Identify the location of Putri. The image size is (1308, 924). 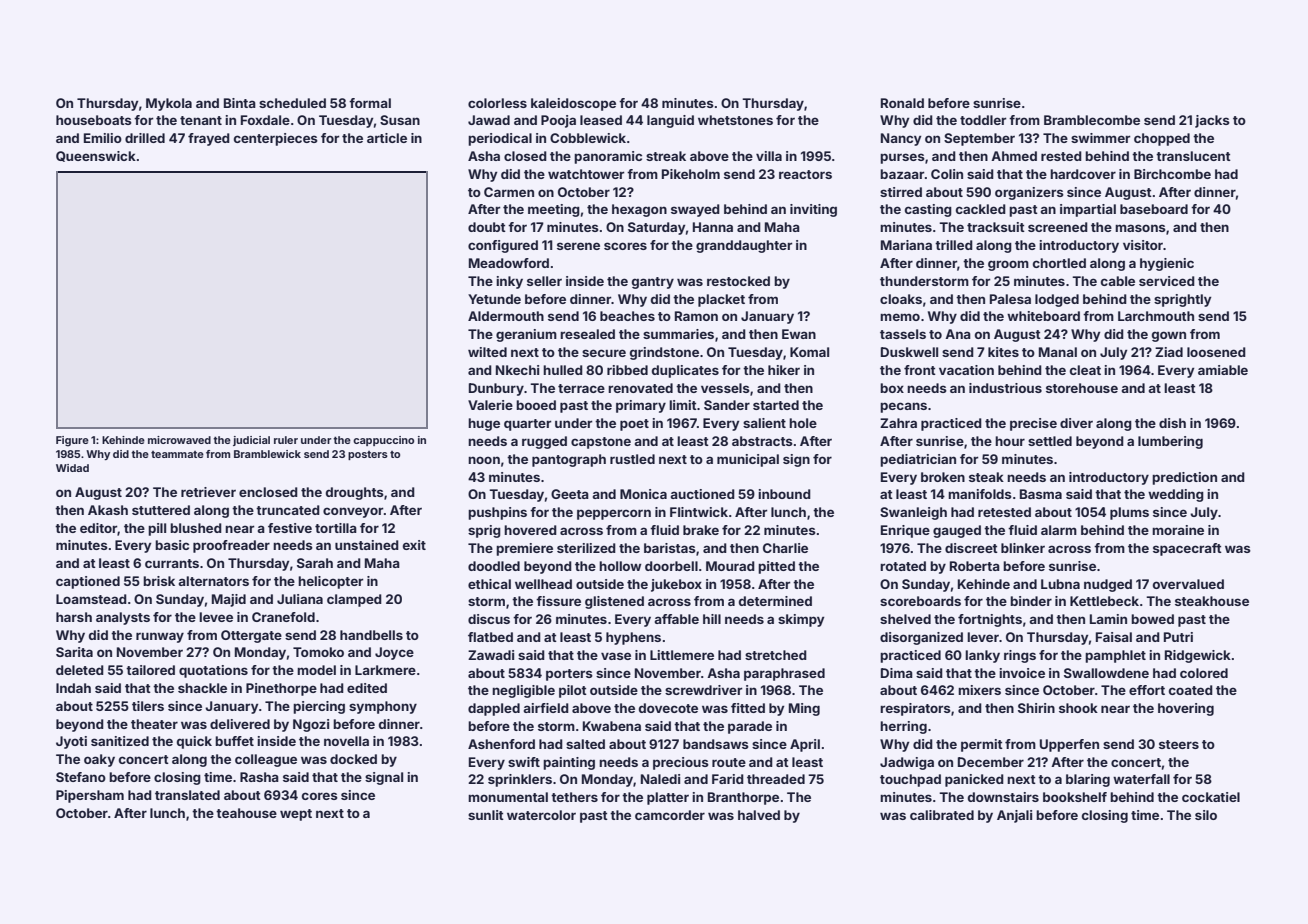
(1178, 637).
